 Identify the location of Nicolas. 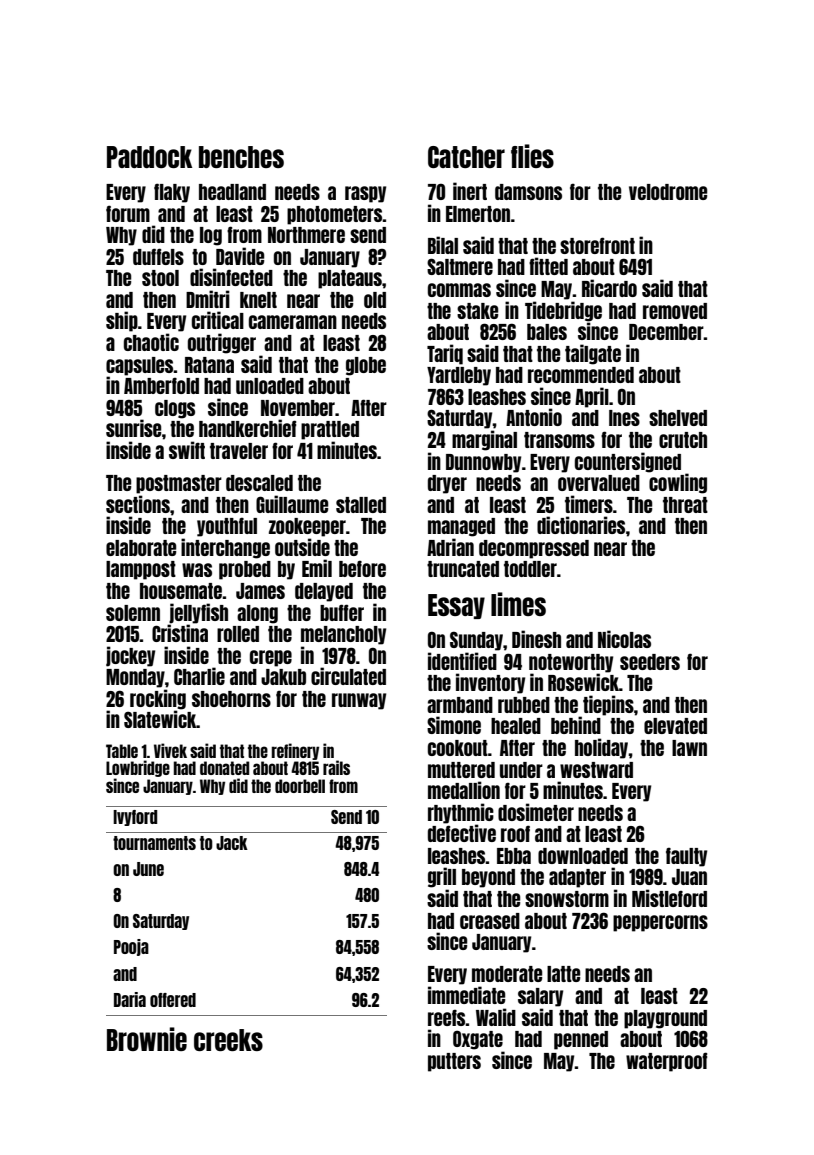
(624, 639).
